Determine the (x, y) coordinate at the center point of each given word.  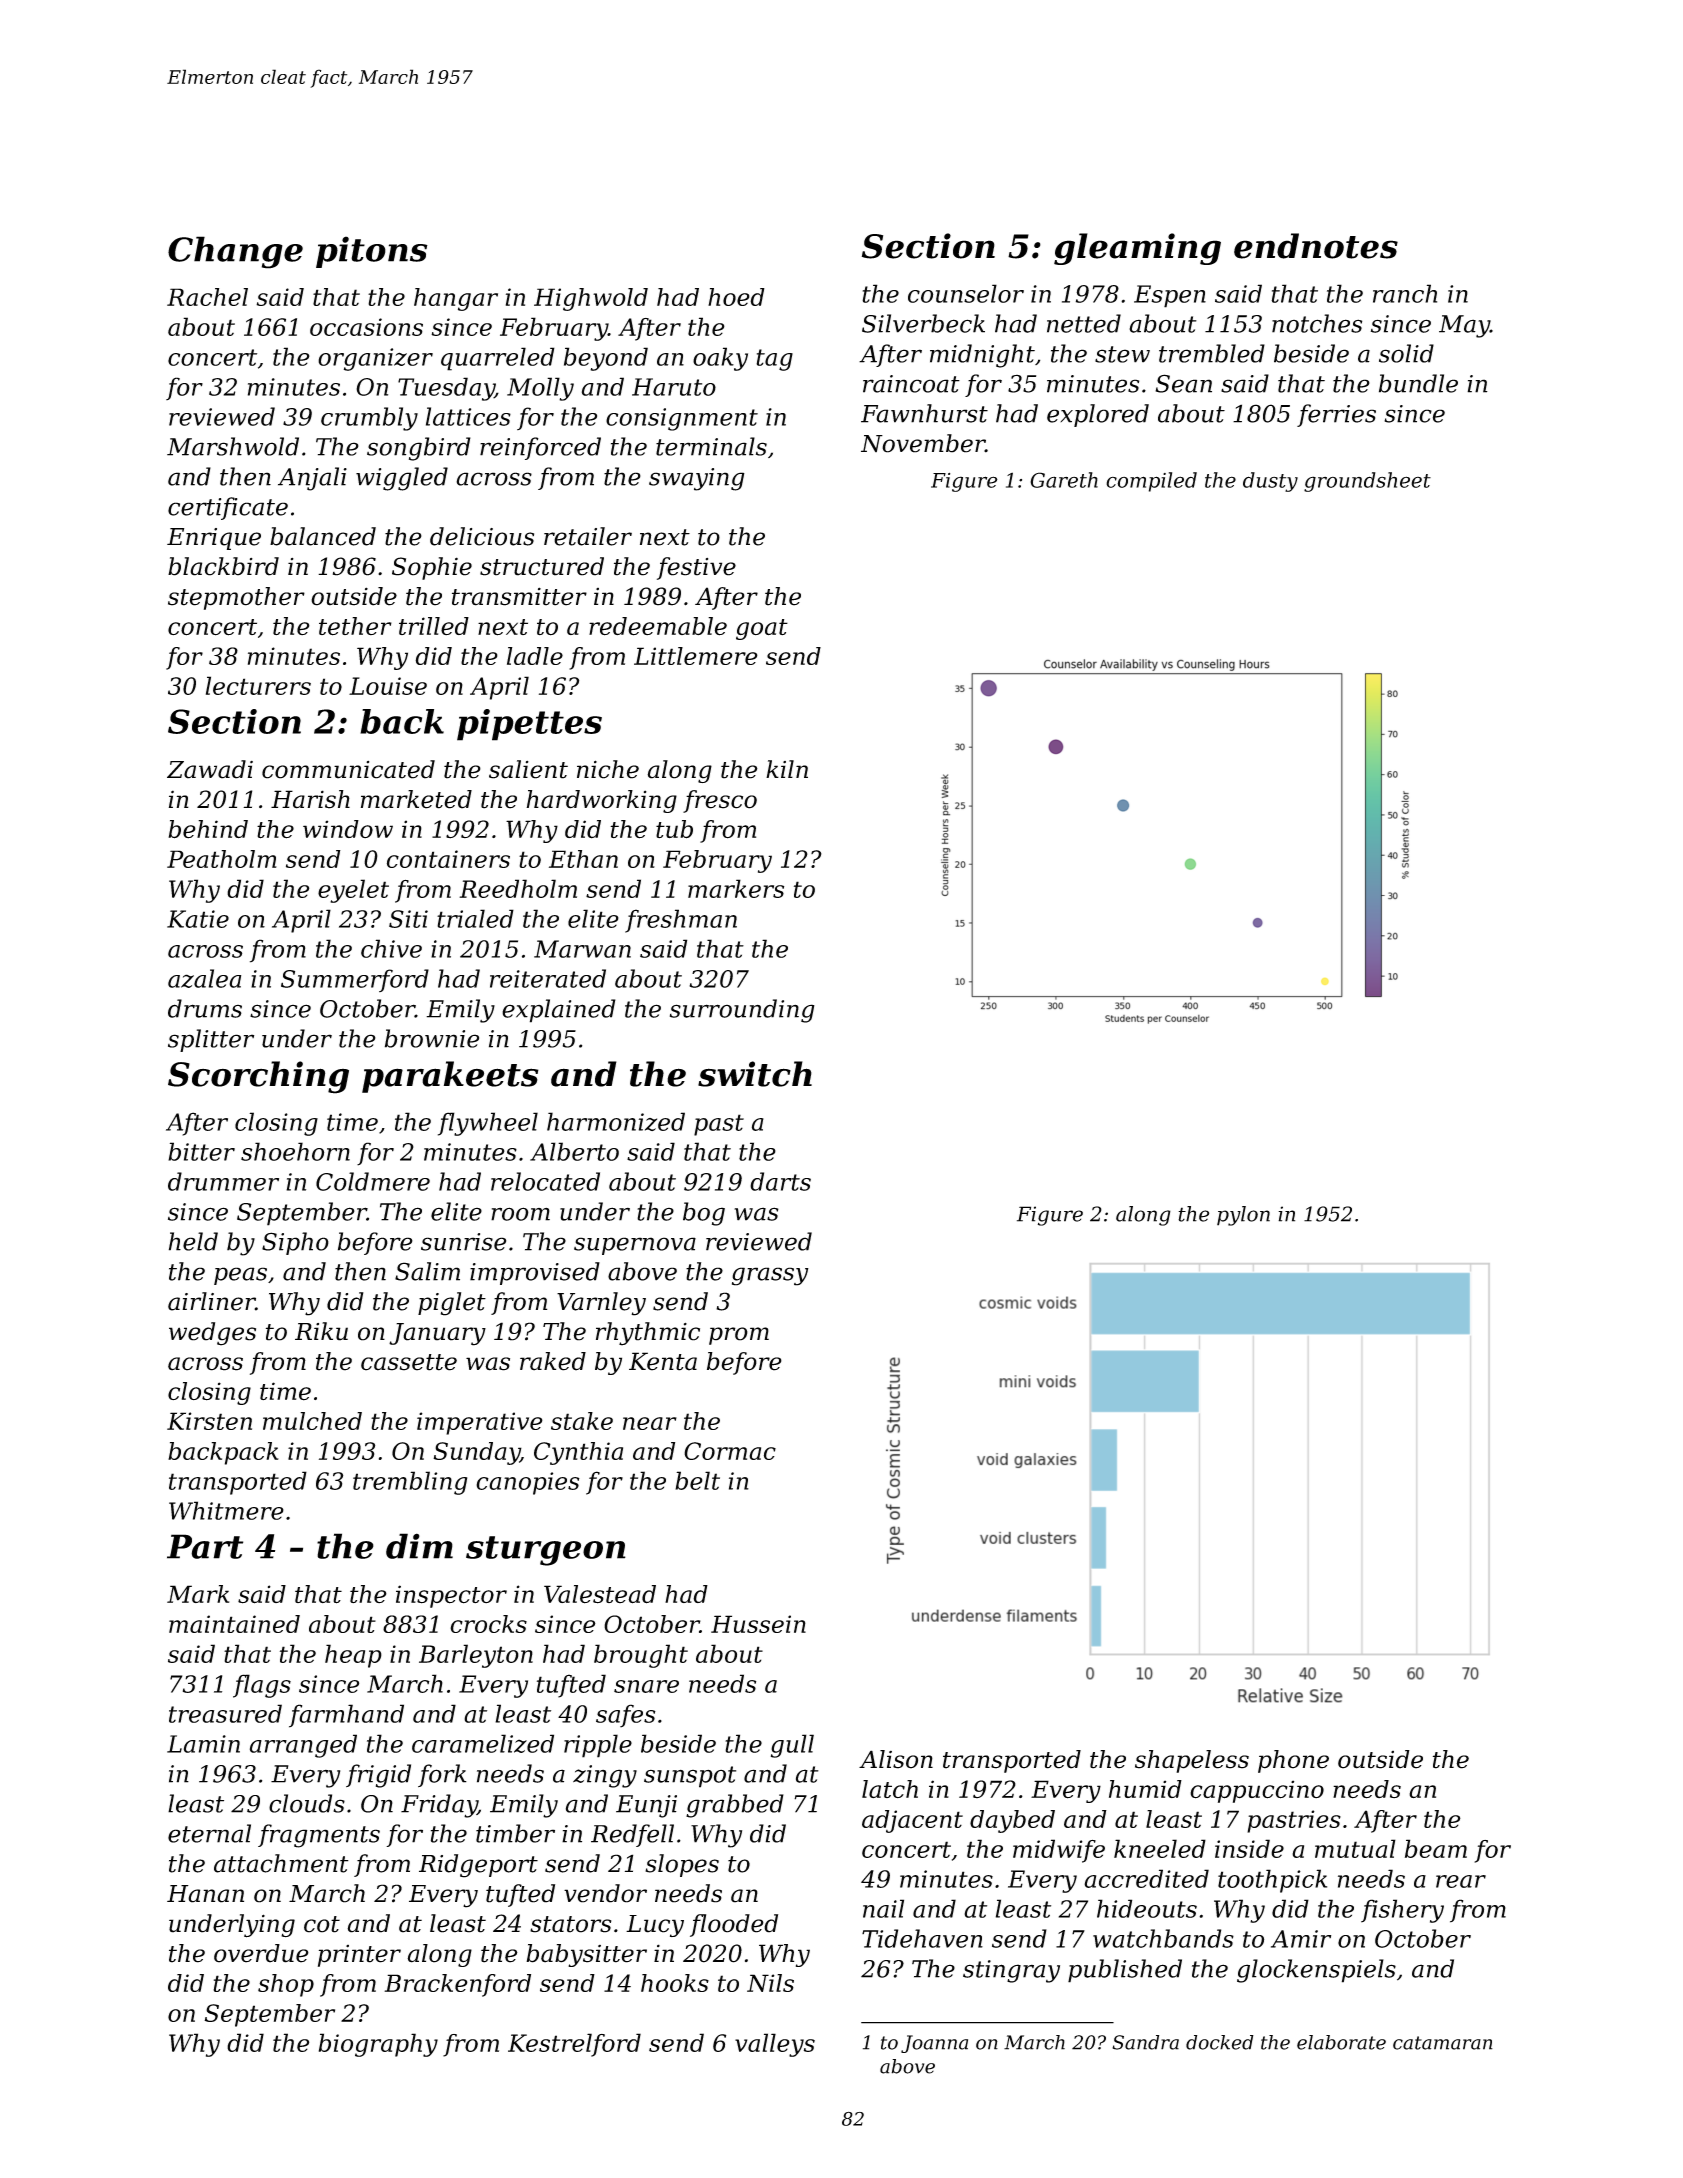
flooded (734, 1925)
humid (1145, 1789)
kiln (787, 769)
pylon (1243, 1216)
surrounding (742, 1011)
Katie (198, 919)
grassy (770, 1276)
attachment (281, 1863)
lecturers (258, 685)
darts (780, 1181)
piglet (452, 1304)
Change (235, 252)
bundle (1418, 383)
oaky (720, 359)
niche (608, 769)
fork (442, 1775)
